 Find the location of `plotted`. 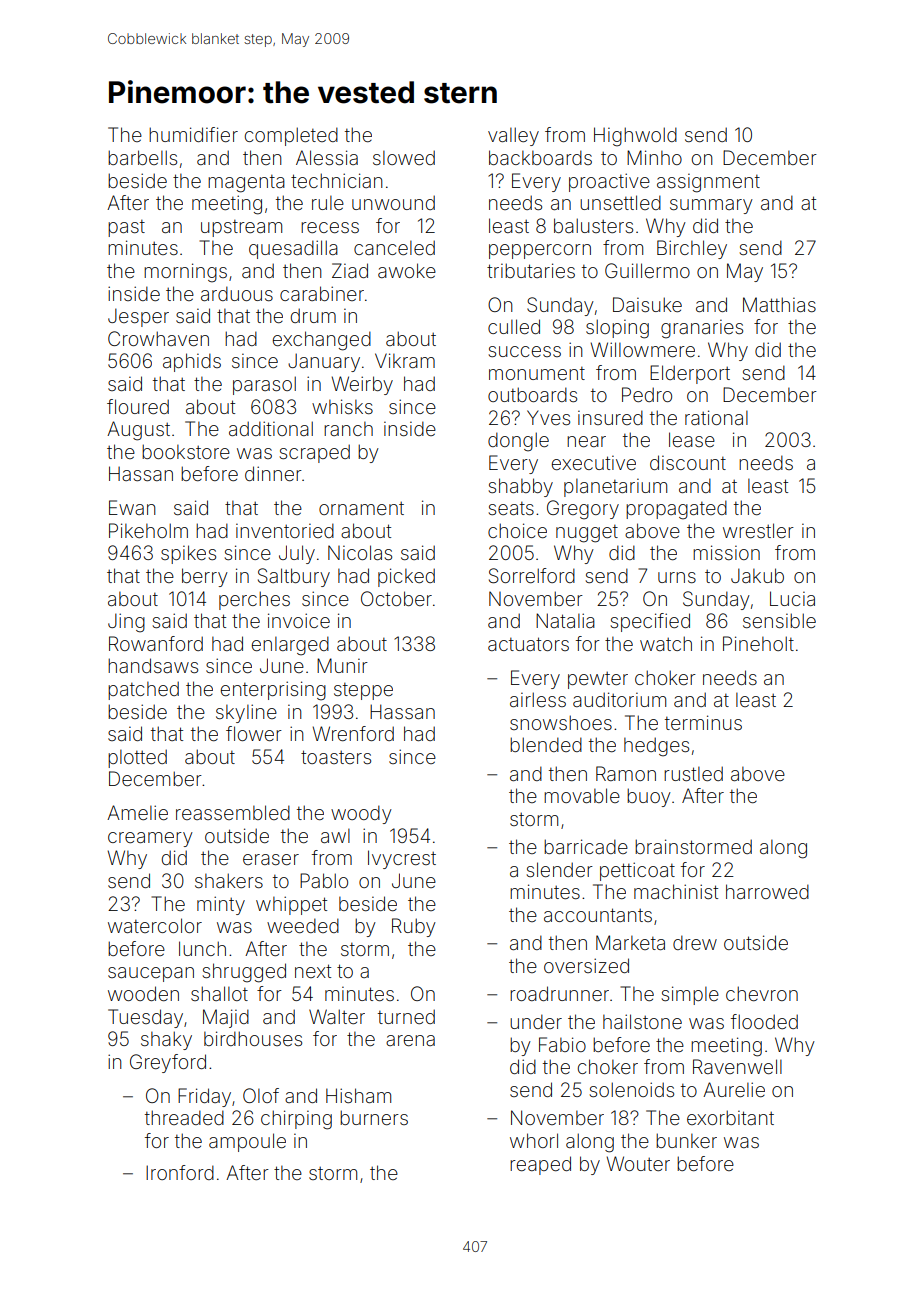

plotted is located at coordinates (137, 758).
